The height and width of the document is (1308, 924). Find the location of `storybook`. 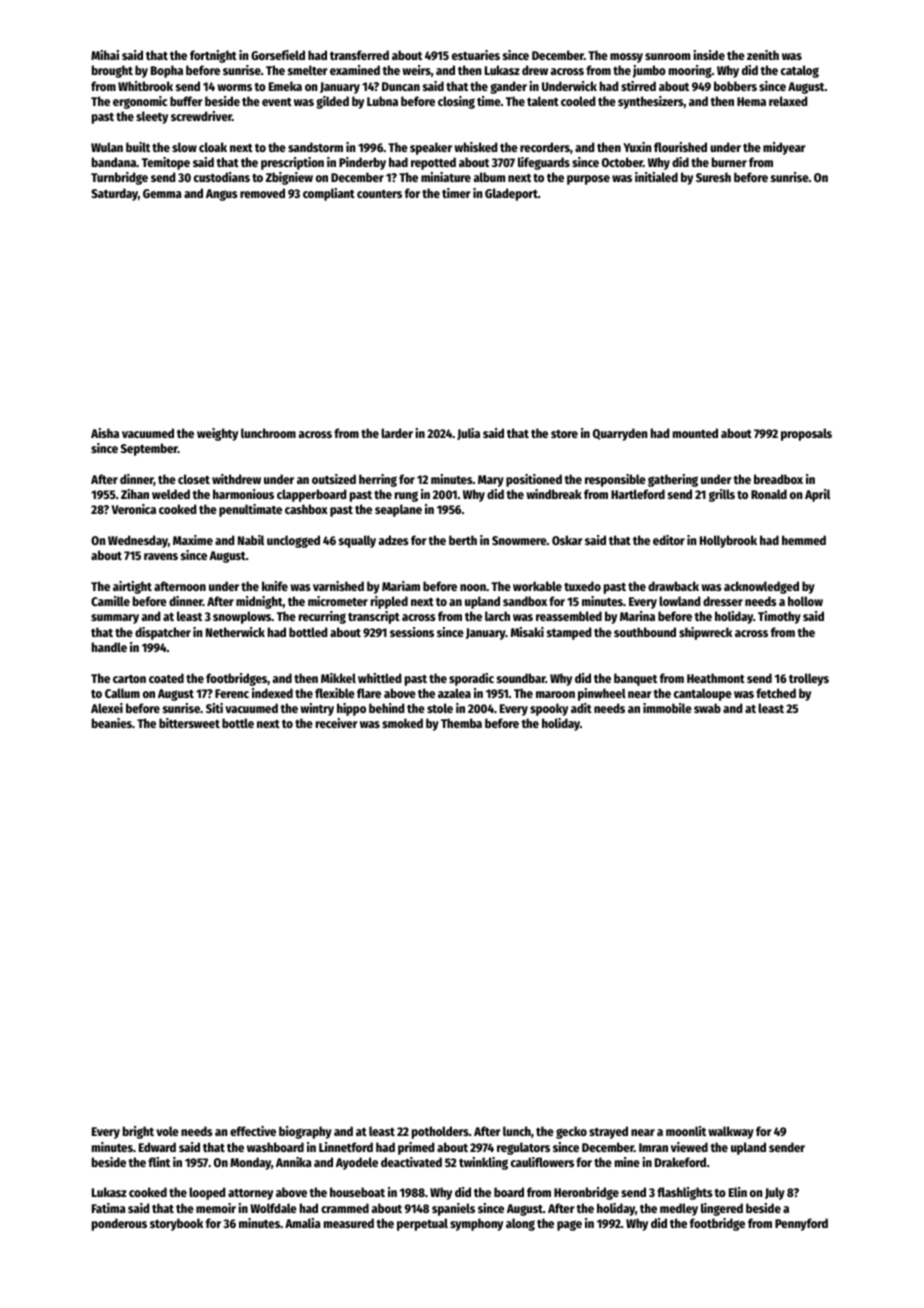

storybook is located at coordinates (176, 1224).
